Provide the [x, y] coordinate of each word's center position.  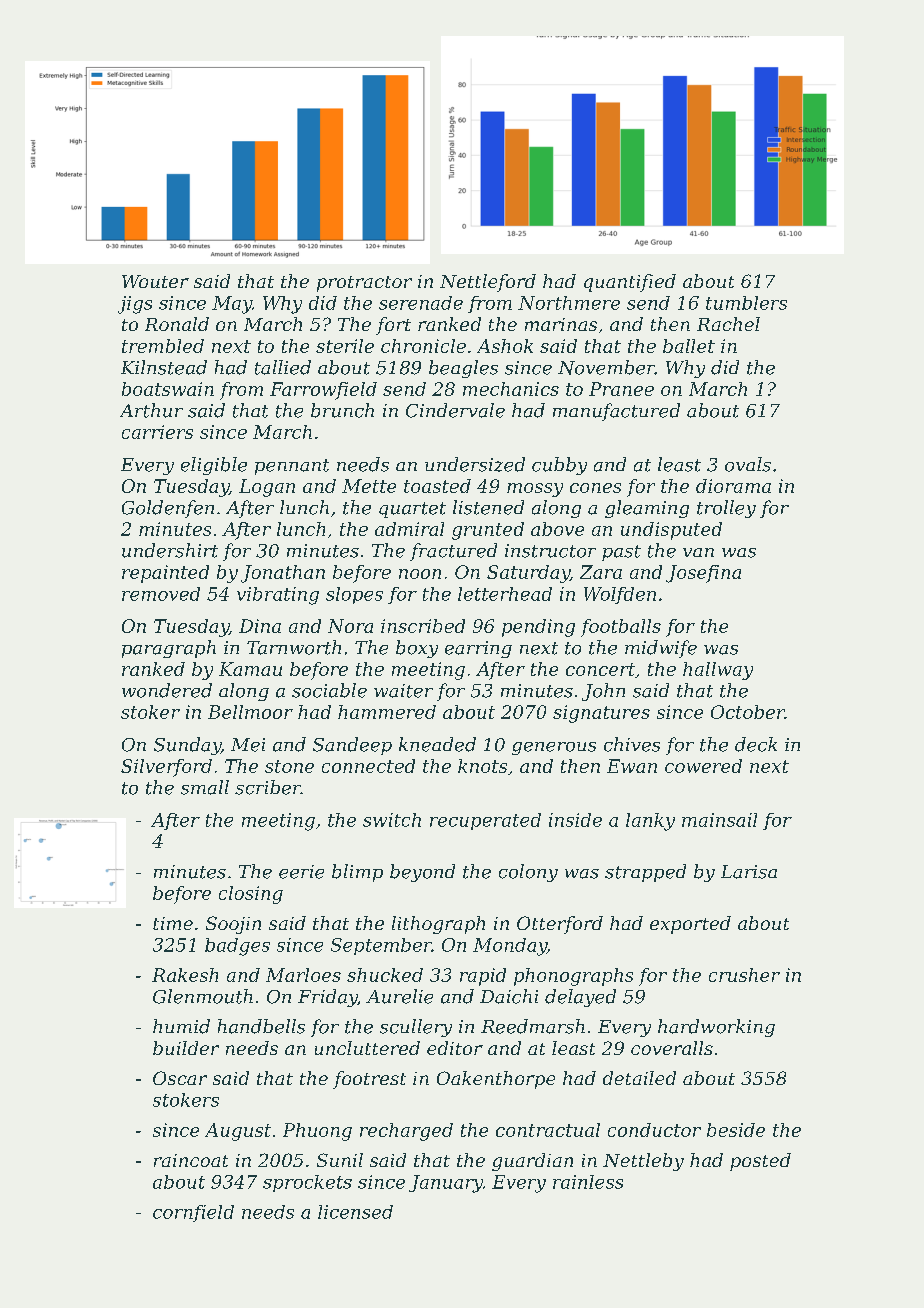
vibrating [278, 596]
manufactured [616, 412]
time [173, 923]
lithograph [438, 925]
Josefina [703, 574]
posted [760, 1162]
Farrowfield [323, 391]
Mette [369, 486]
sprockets [307, 1183]
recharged [406, 1132]
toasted [437, 486]
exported [690, 925]
